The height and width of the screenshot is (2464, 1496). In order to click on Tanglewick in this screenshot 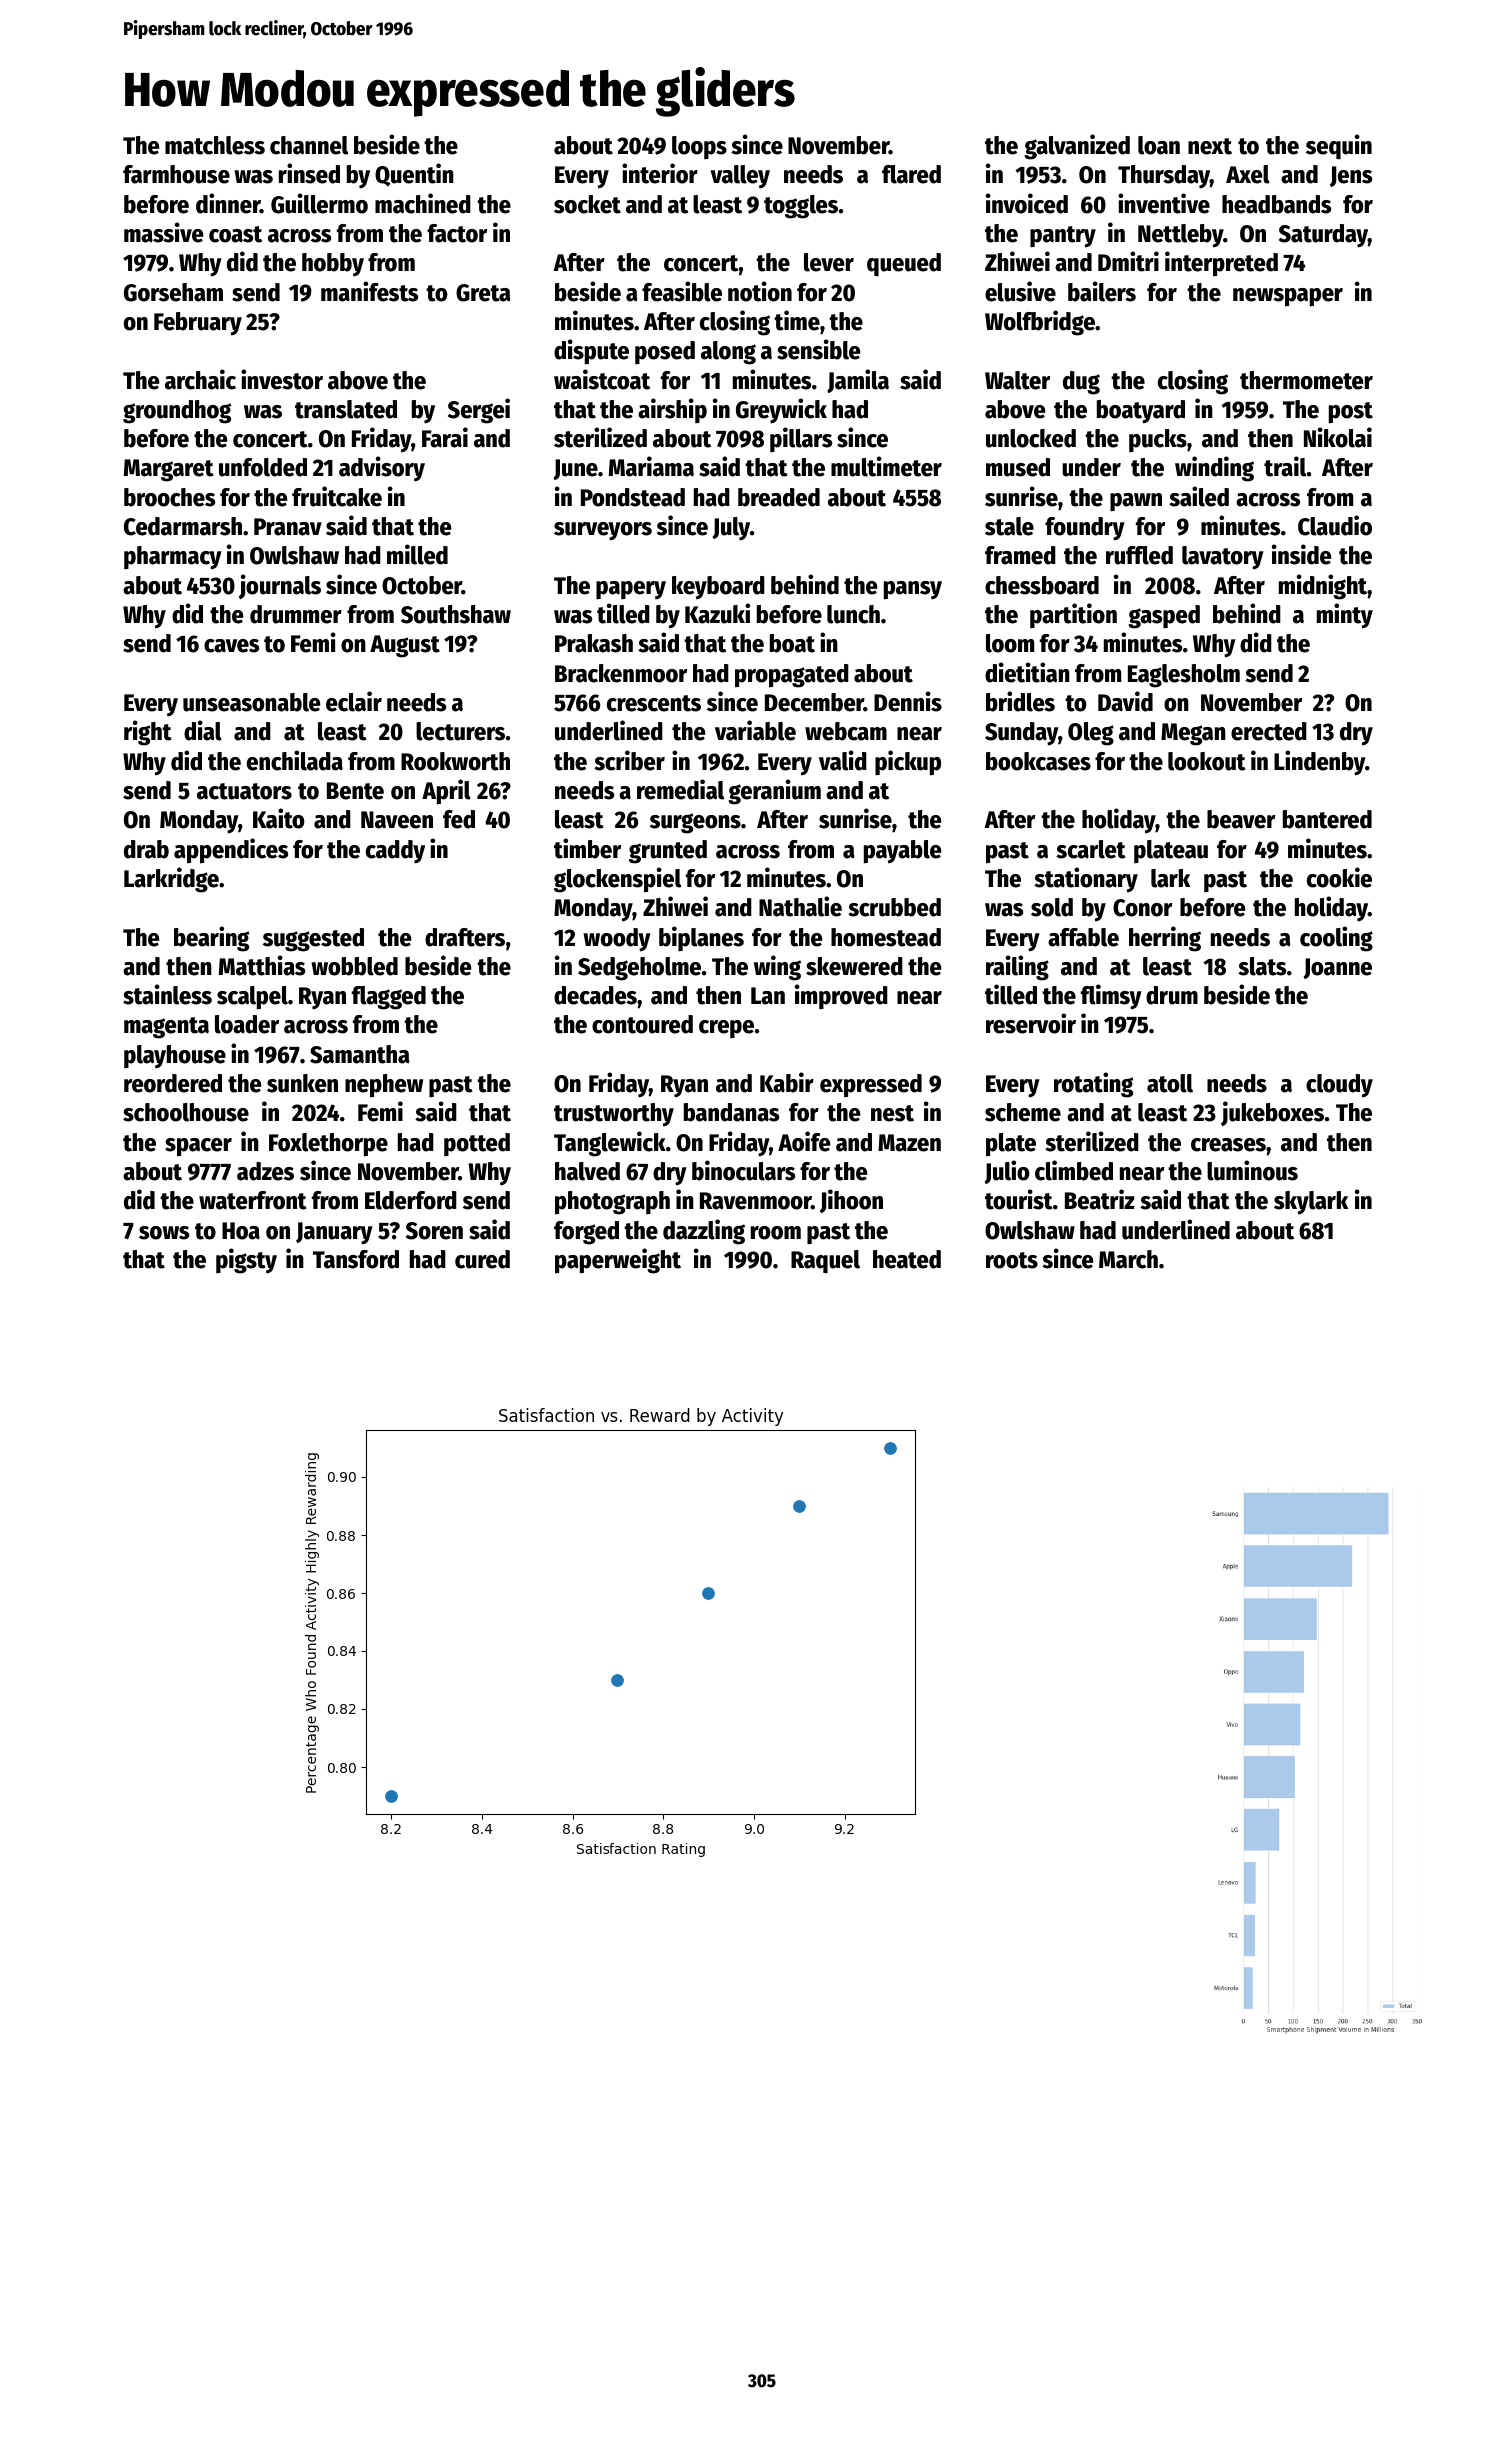, I will do `click(610, 1144)`.
